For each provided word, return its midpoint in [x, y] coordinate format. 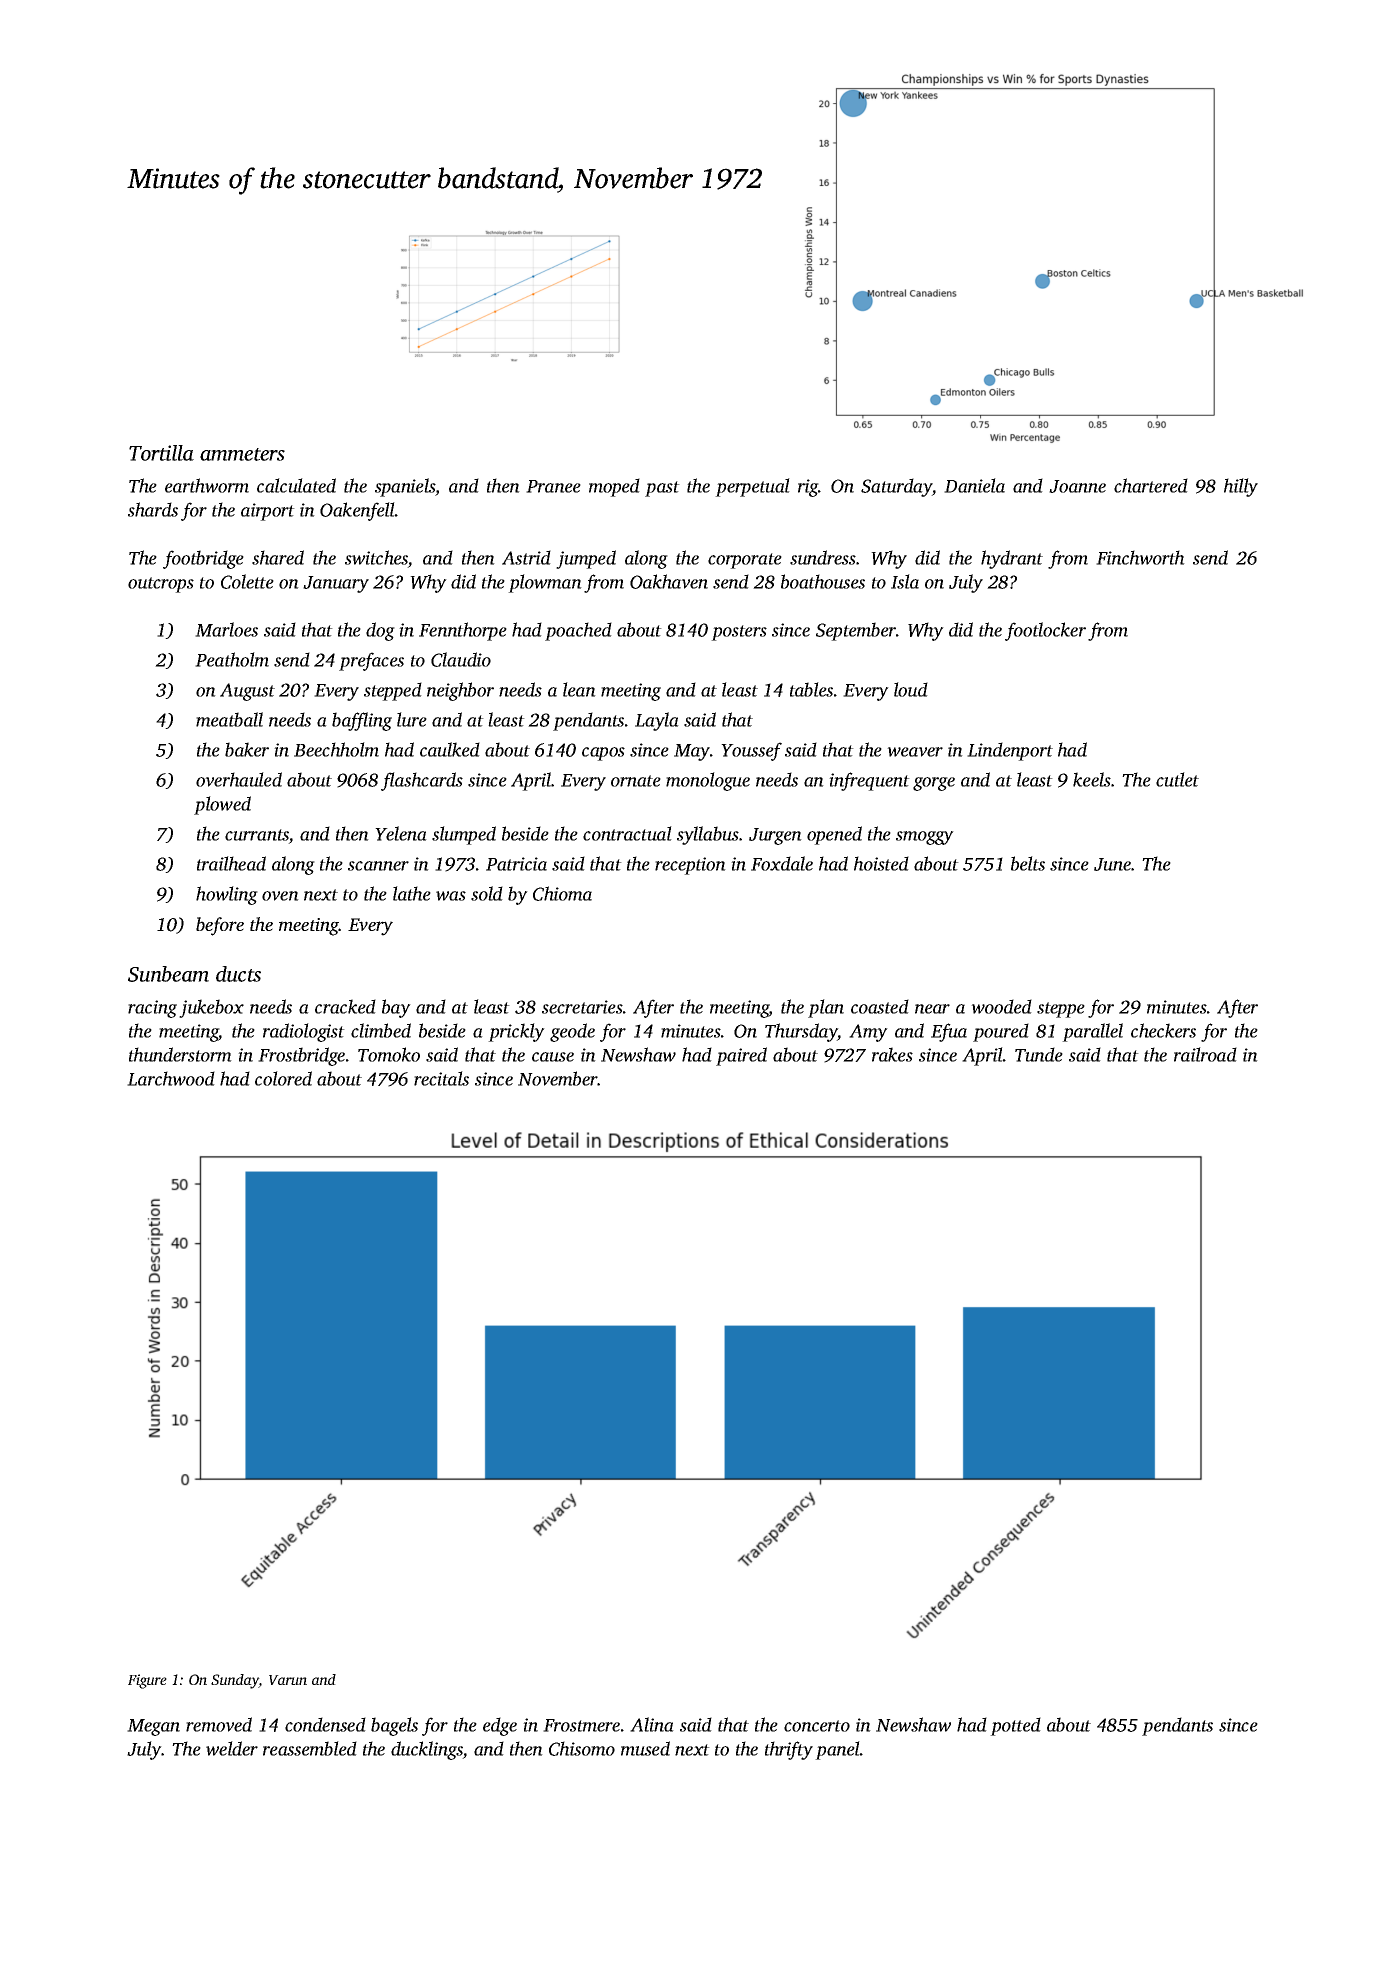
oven [280, 896]
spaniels [405, 487]
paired [741, 1056]
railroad [1205, 1054]
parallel [1092, 1032]
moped [614, 487]
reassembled [310, 1748]
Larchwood [171, 1078]
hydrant [1012, 559]
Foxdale [782, 863]
